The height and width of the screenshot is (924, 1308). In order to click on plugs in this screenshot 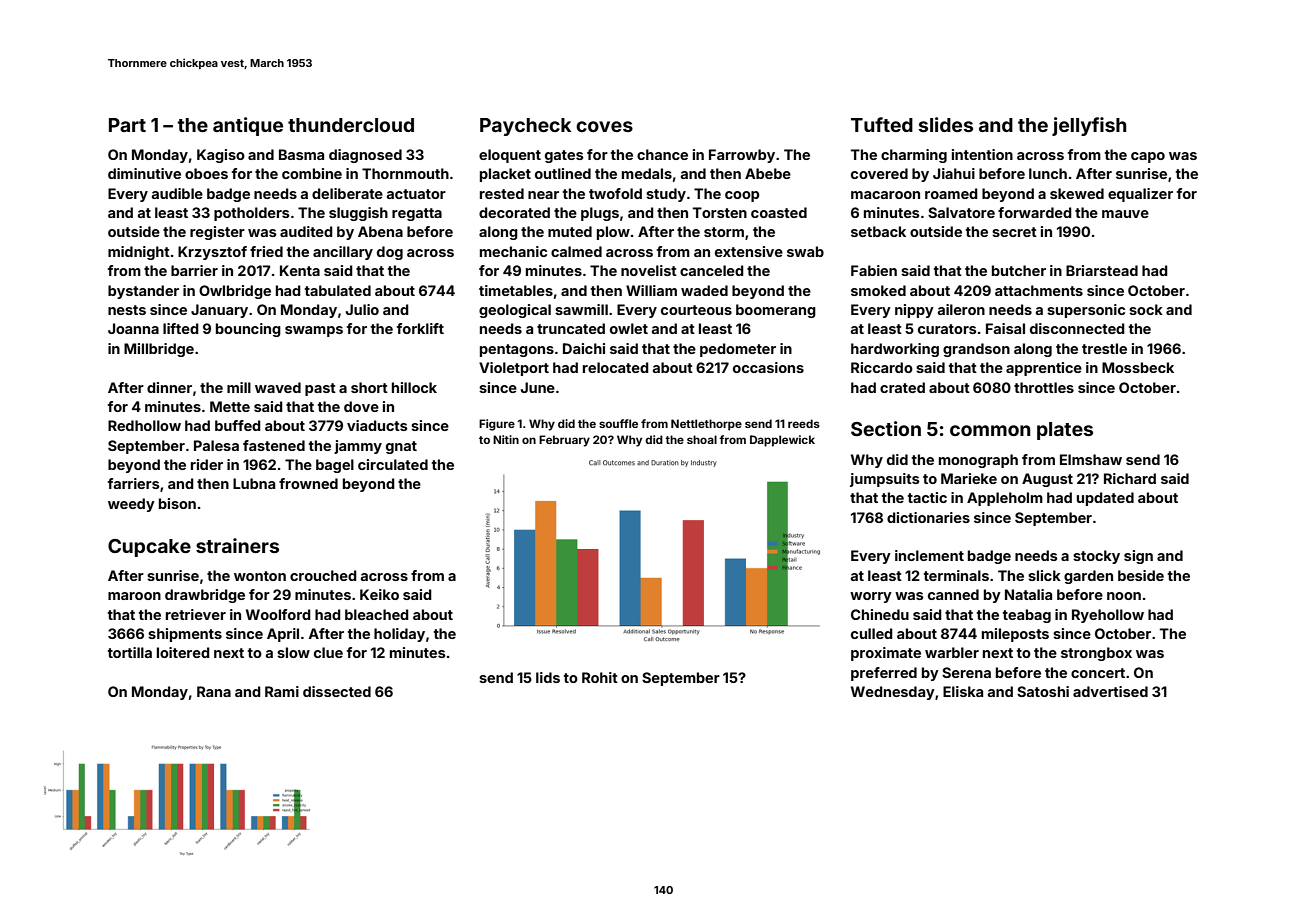, I will do `click(600, 214)`.
